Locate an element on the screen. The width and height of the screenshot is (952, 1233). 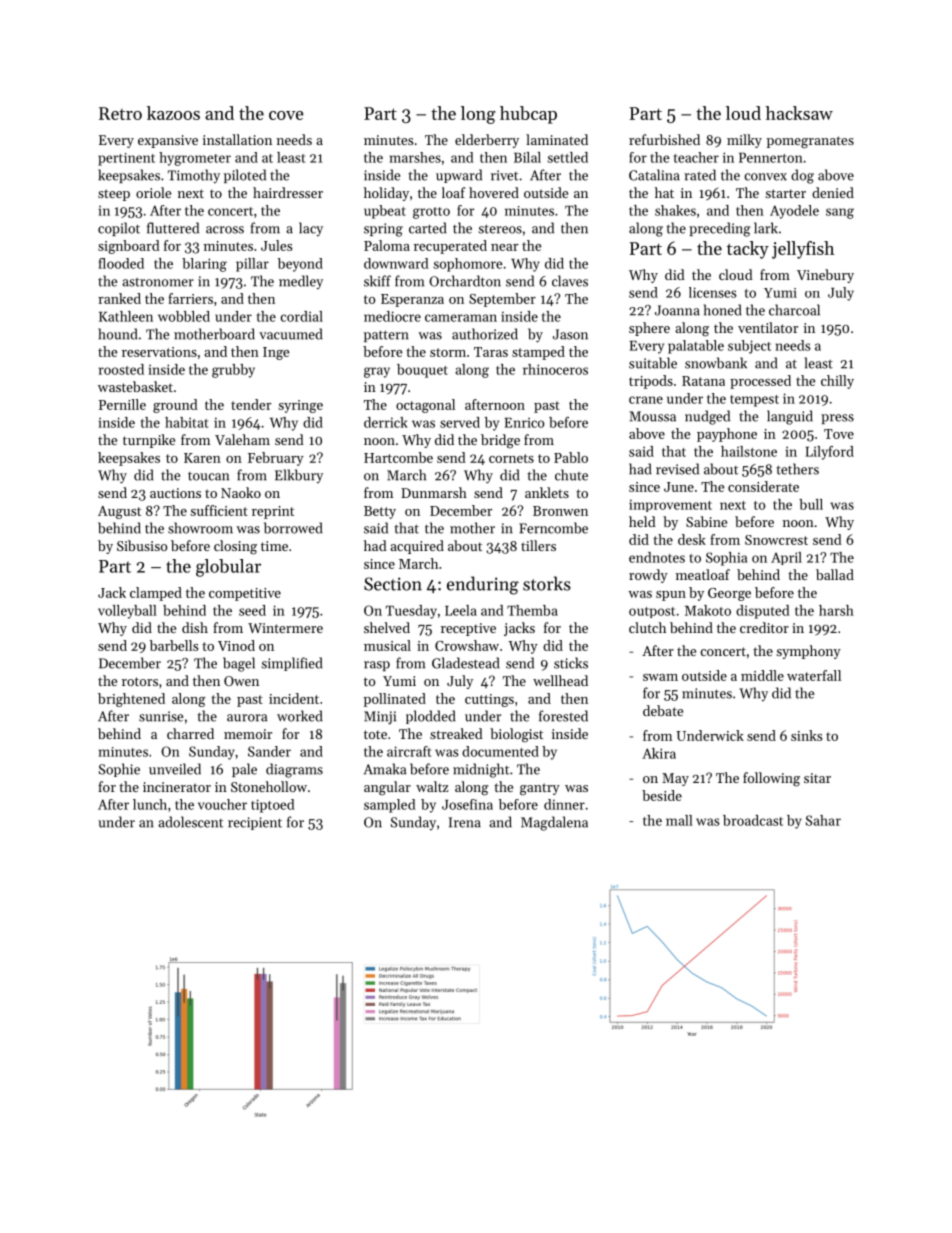
broadcast is located at coordinates (753, 820).
